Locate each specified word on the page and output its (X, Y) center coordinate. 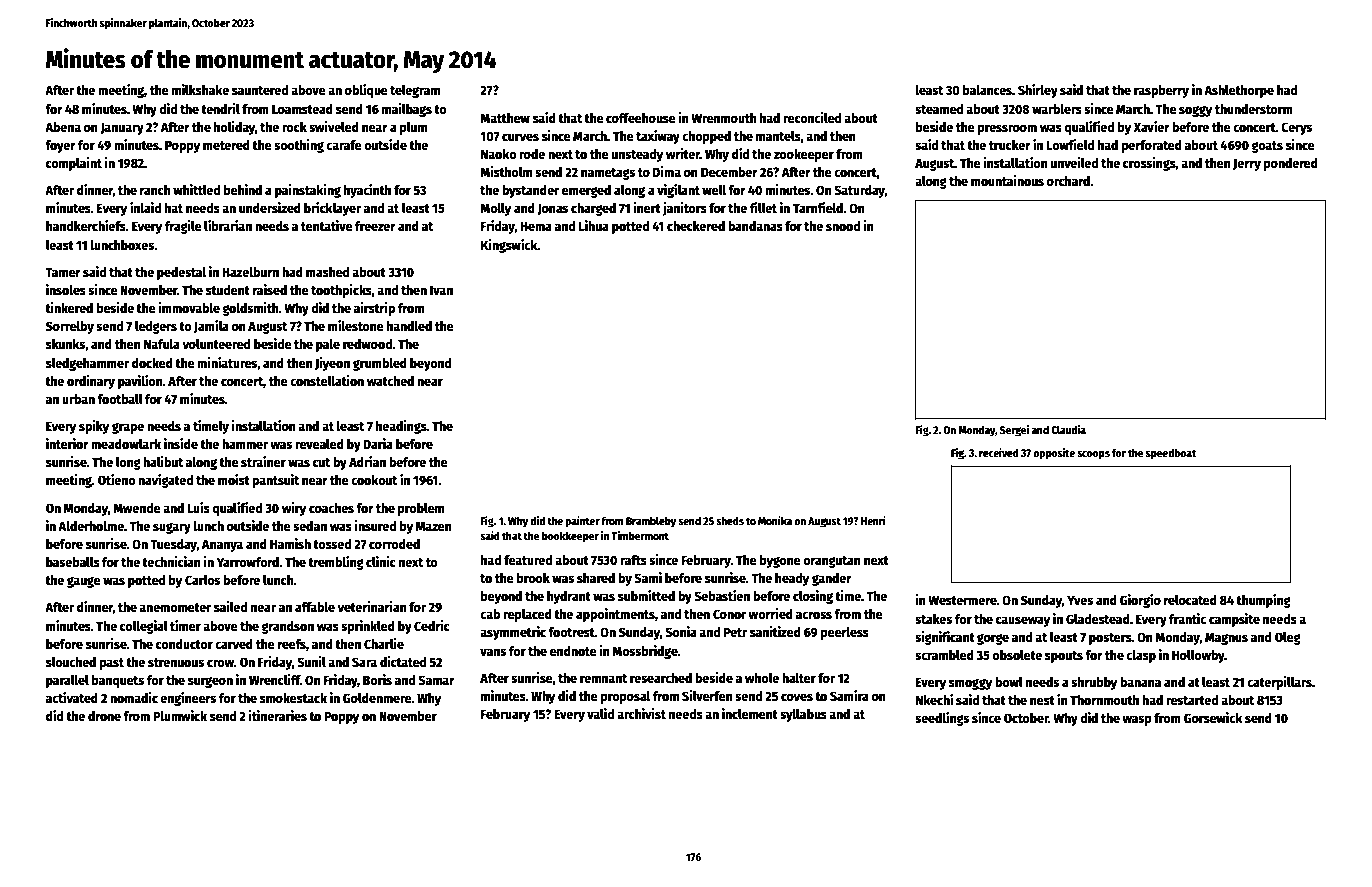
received (999, 452)
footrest (571, 632)
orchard (1068, 181)
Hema (536, 226)
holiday (234, 128)
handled (409, 326)
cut (321, 462)
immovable (189, 307)
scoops (1093, 455)
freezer (375, 226)
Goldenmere (377, 698)
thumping (1263, 601)
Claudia (1068, 429)
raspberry (1161, 91)
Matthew (505, 118)
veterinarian (372, 606)
